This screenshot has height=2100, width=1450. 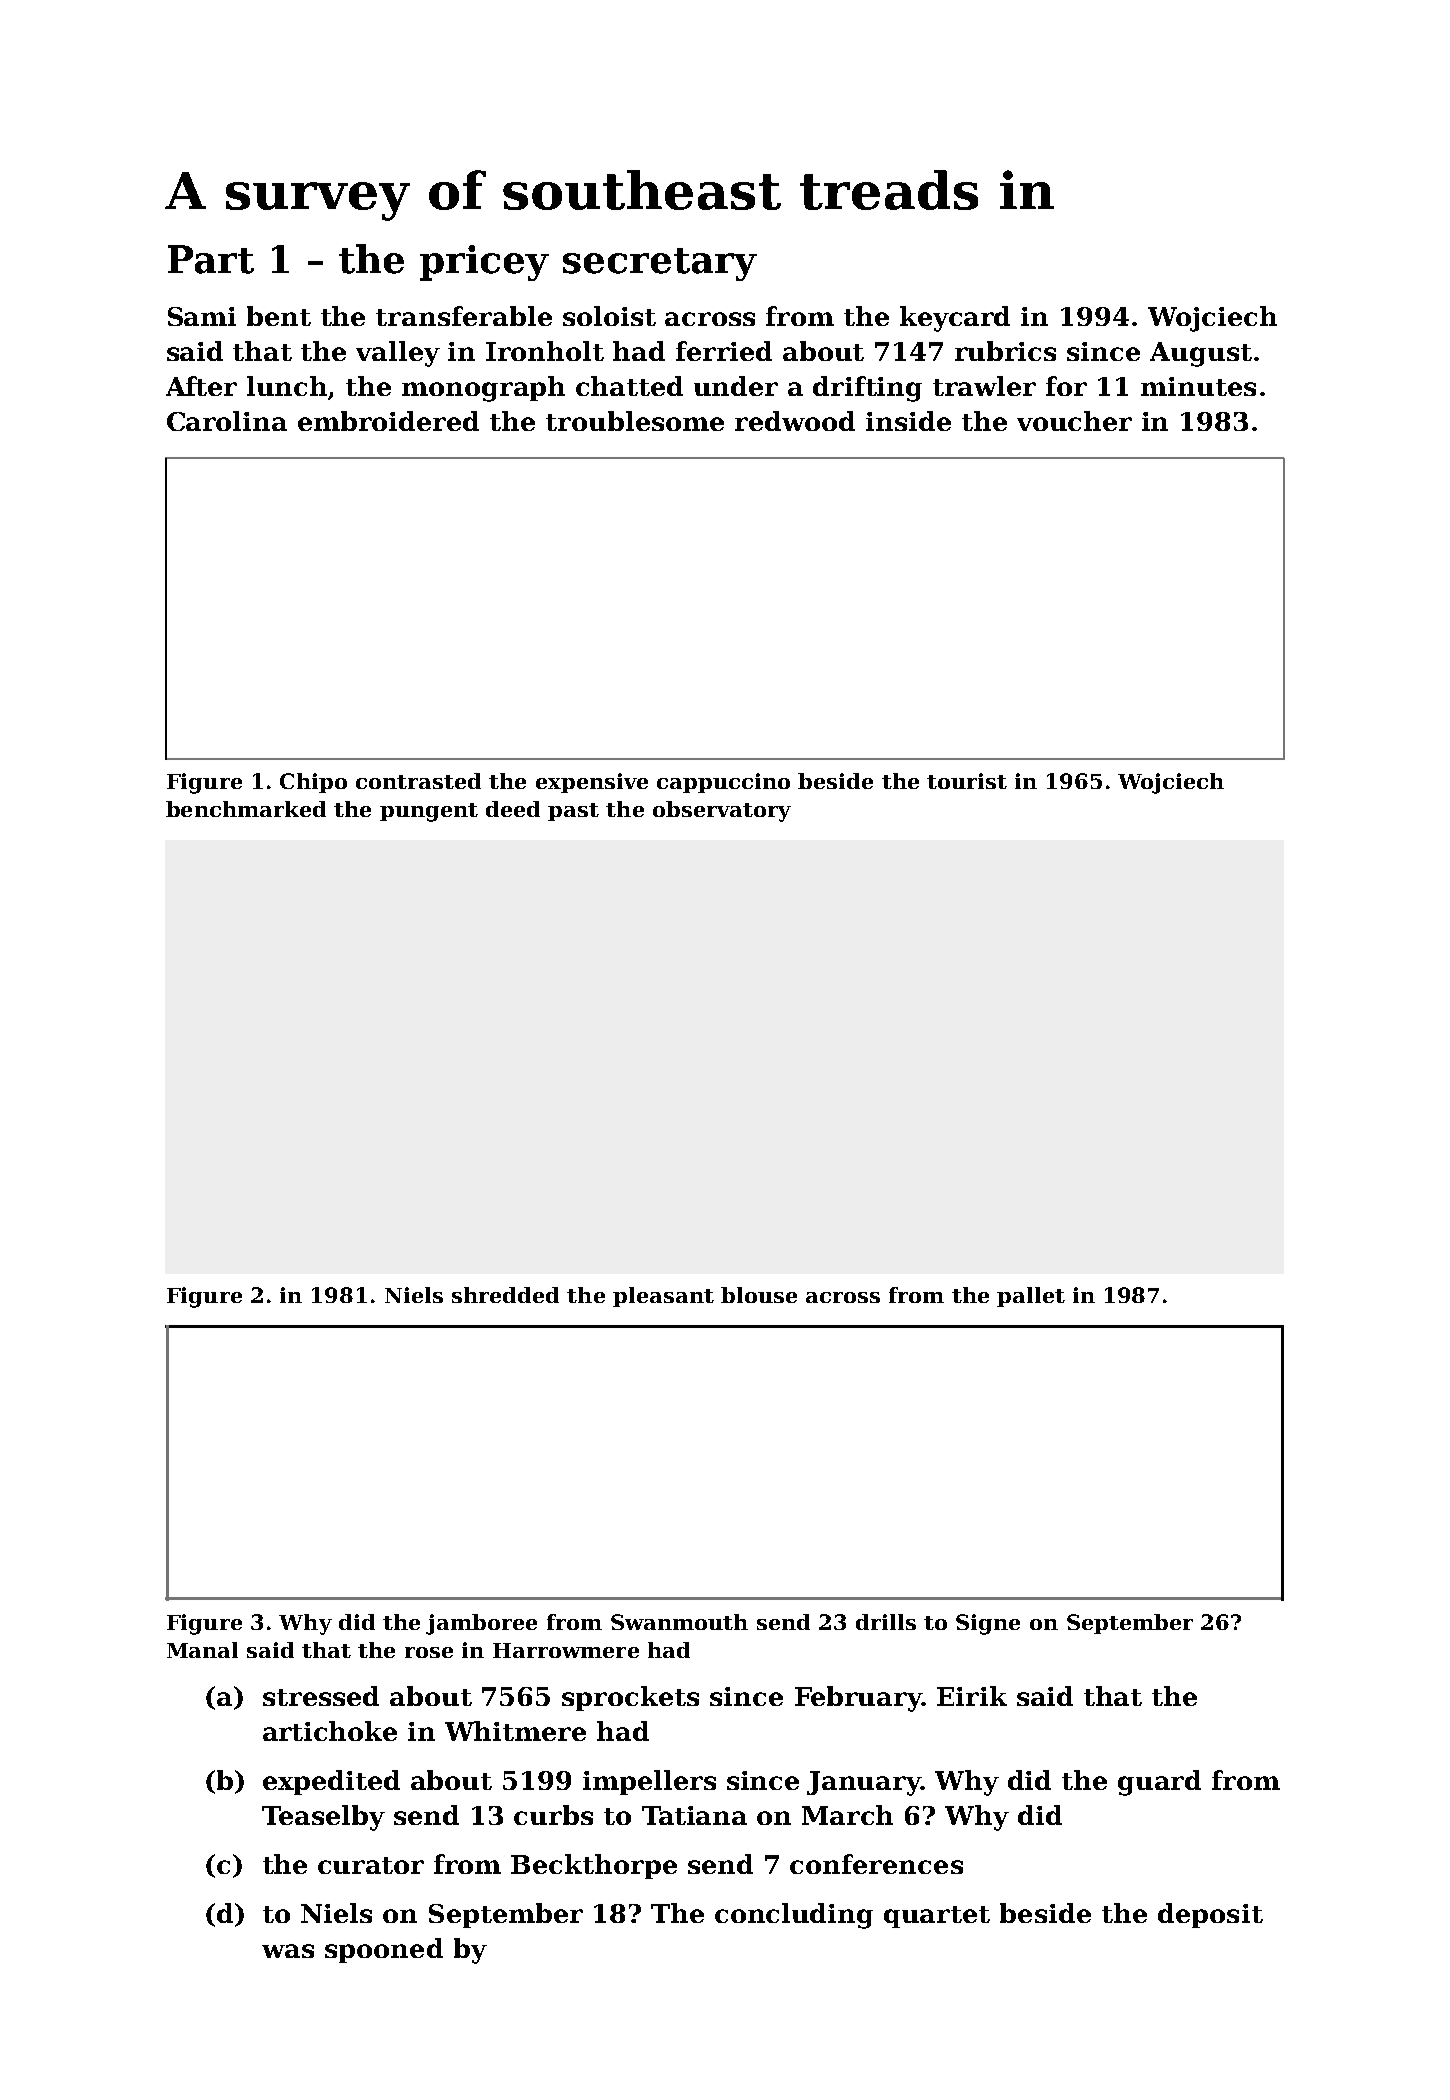 I want to click on secretary, so click(x=660, y=264).
